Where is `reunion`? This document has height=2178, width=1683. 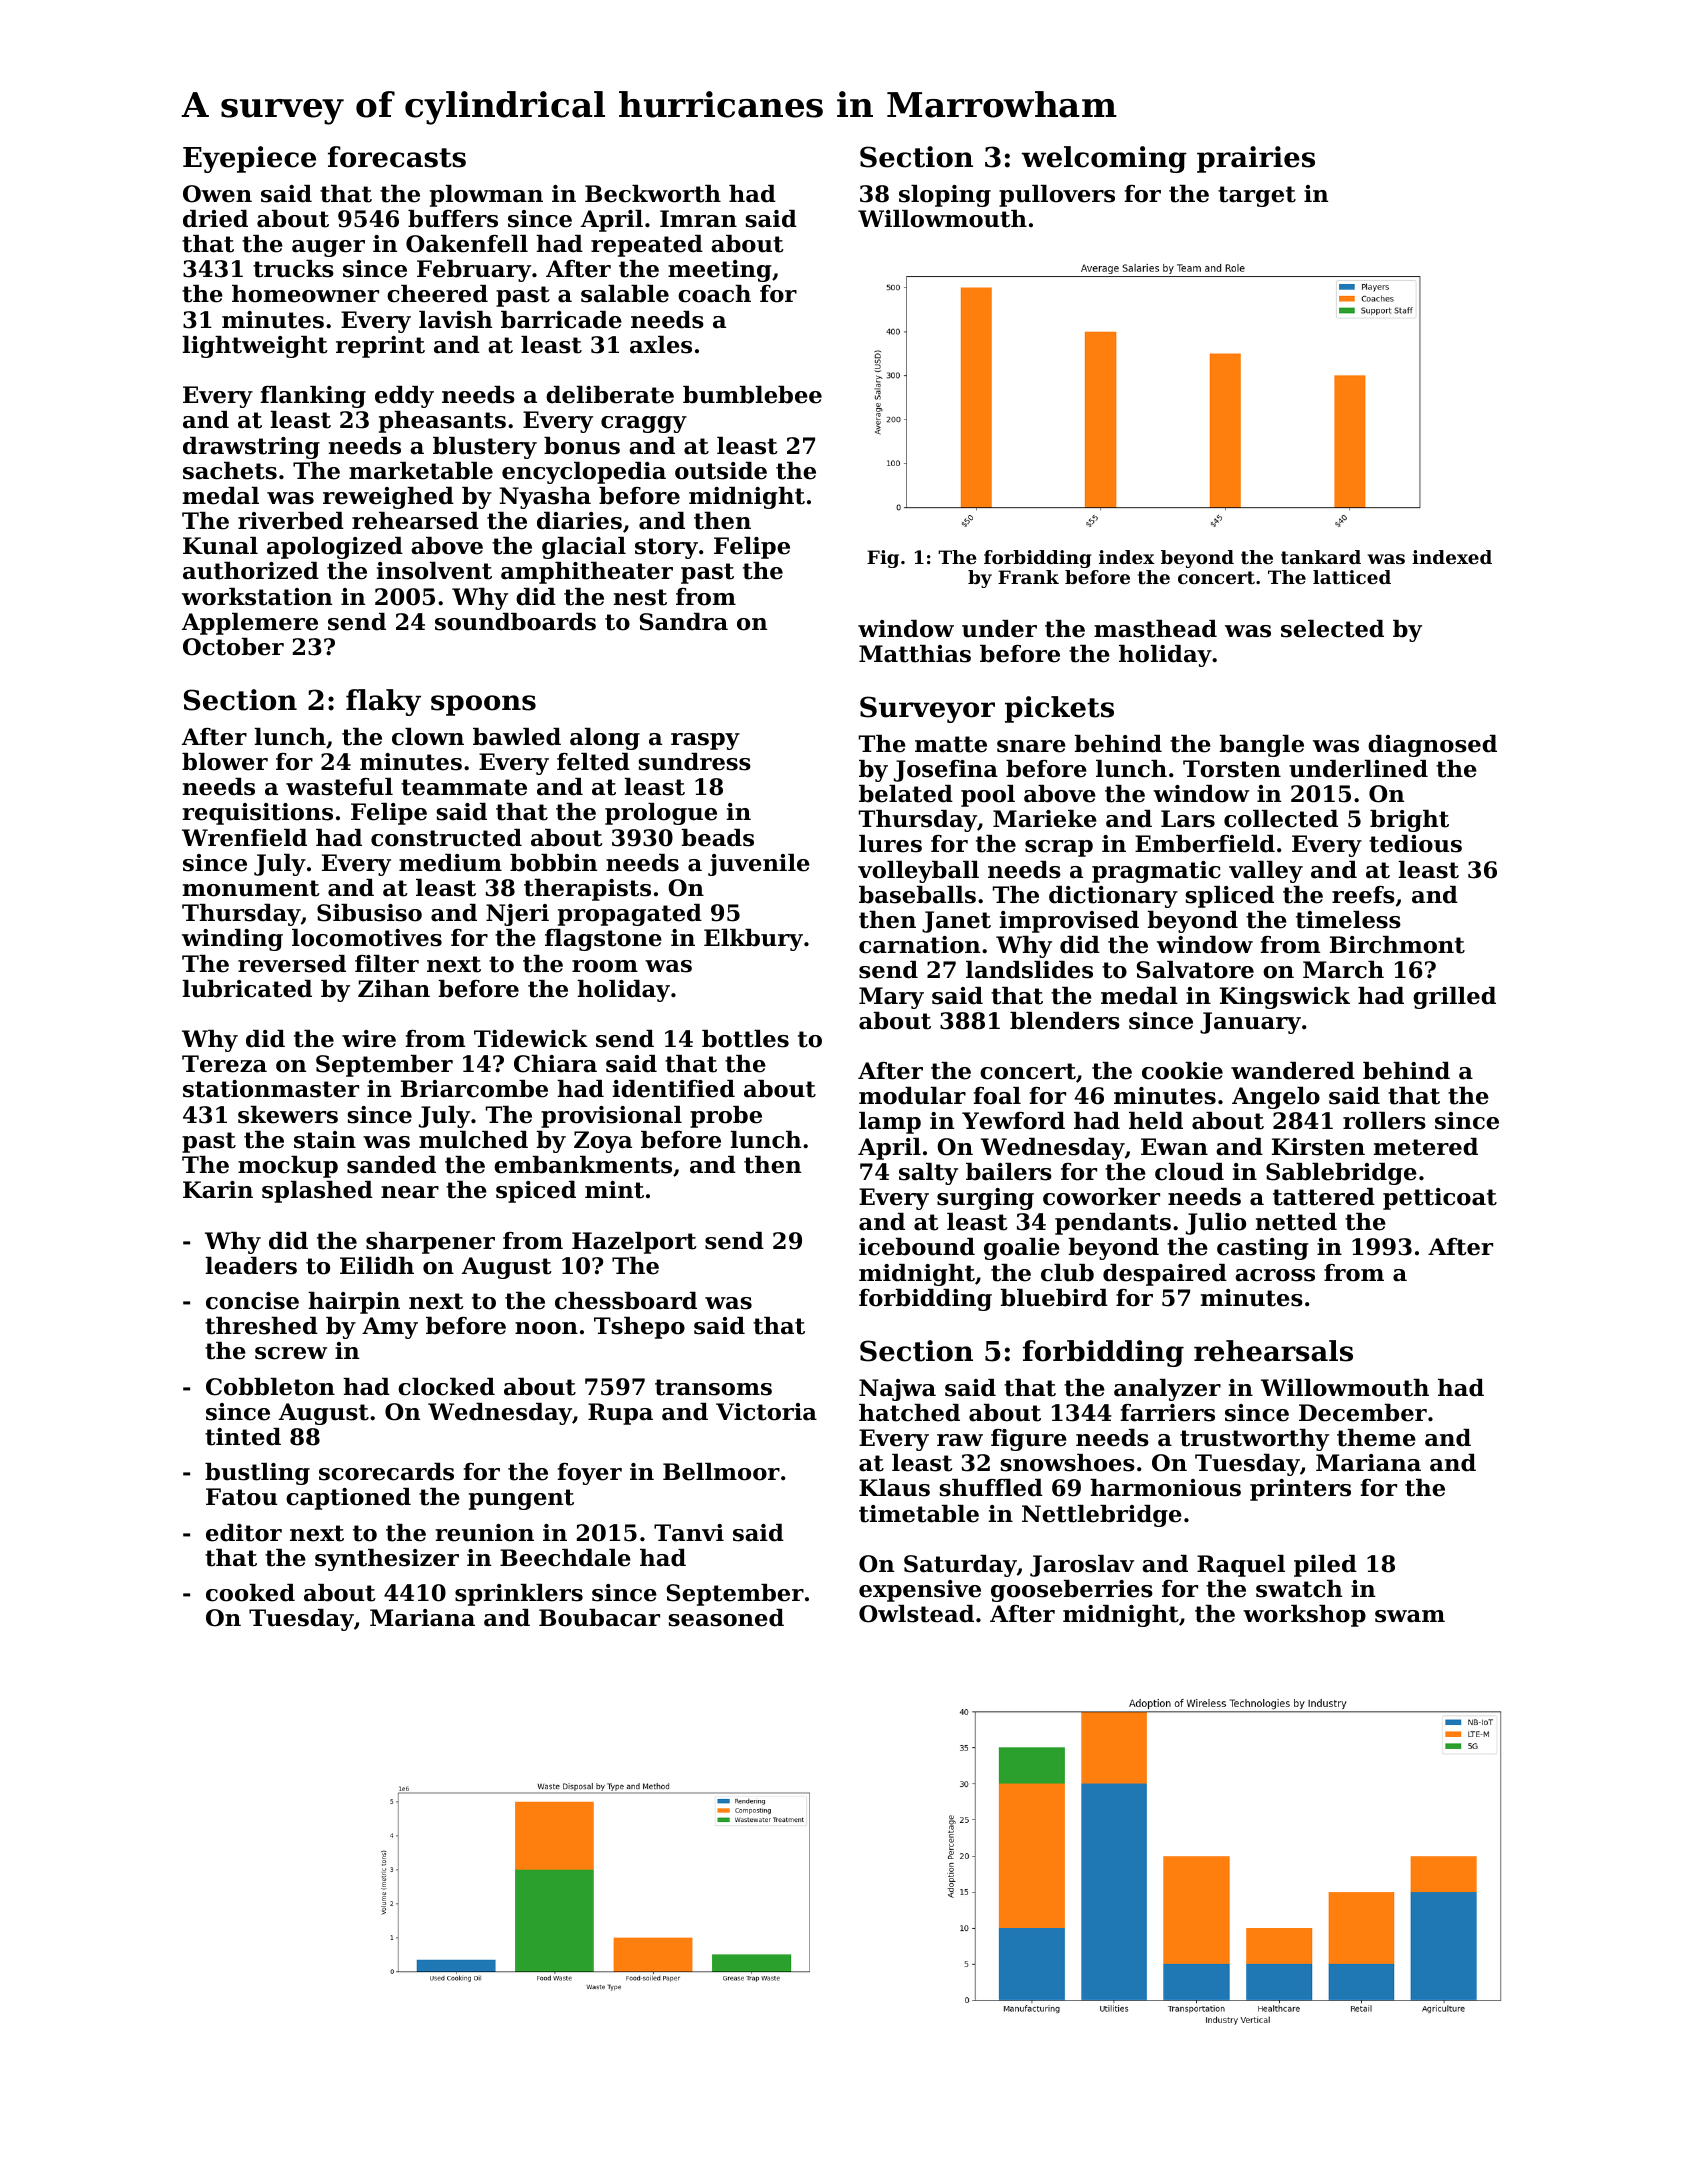 reunion is located at coordinates (484, 1533).
